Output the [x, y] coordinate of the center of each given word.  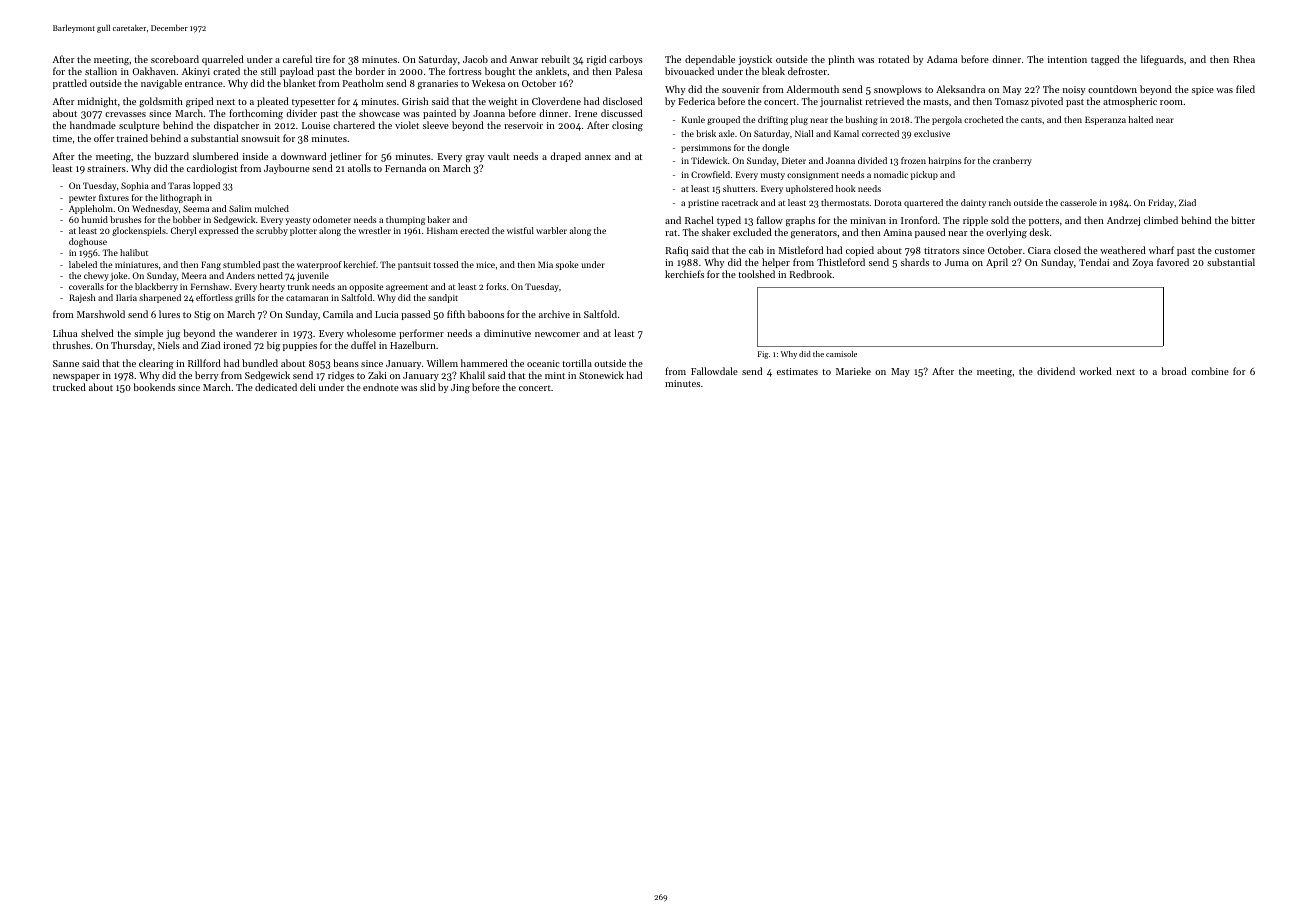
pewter [82, 199]
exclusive [932, 133]
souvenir [741, 89]
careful [297, 59]
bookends [154, 387]
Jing [460, 388]
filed [1245, 89]
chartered [354, 125]
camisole [841, 354]
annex [598, 157]
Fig [763, 355]
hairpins [944, 161]
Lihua [65, 333]
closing [627, 126]
